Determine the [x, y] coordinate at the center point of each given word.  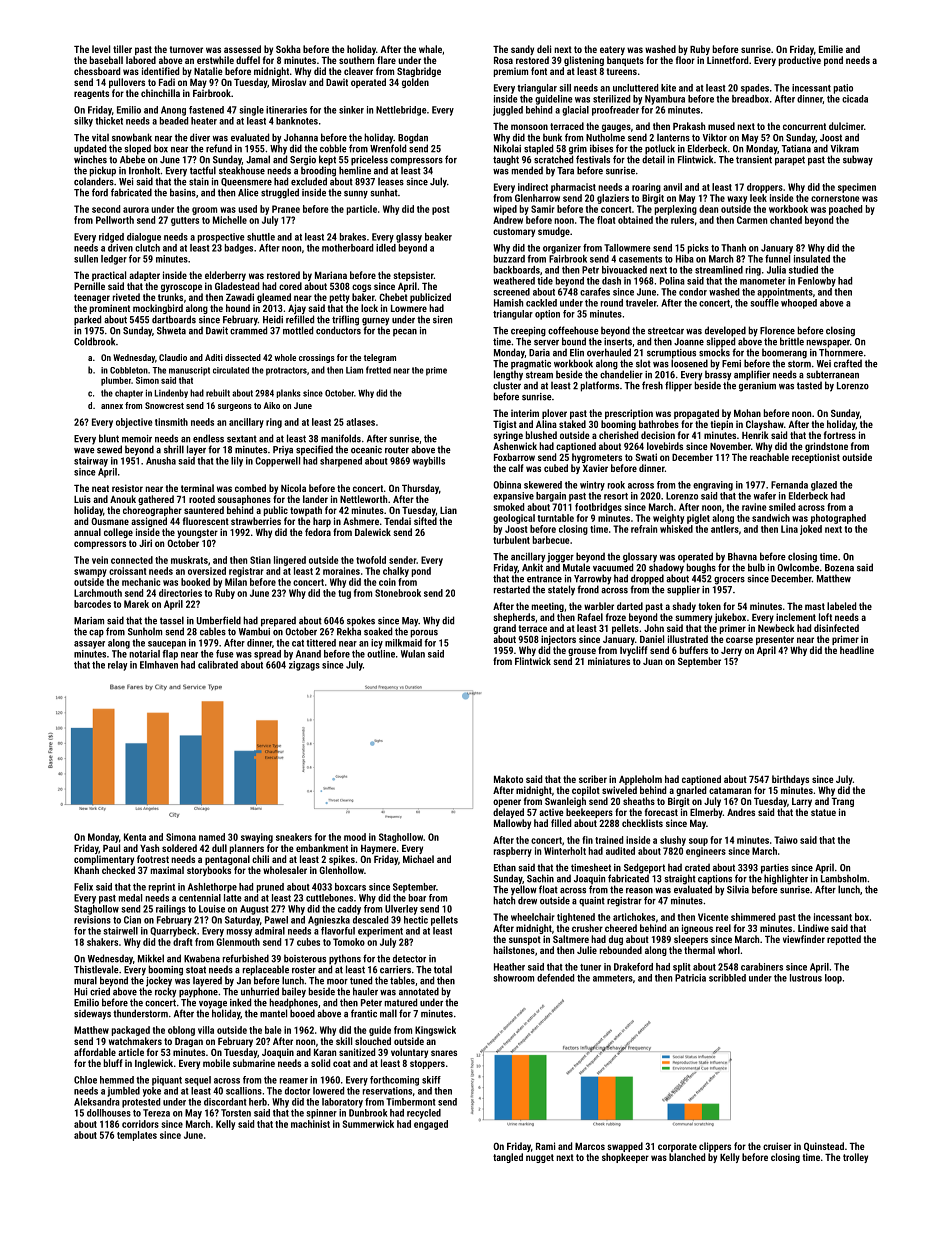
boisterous [305, 958]
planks [288, 393]
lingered [290, 561]
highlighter [786, 879]
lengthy [508, 375]
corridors [140, 1124]
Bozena [839, 568]
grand [504, 629]
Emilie [831, 49]
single [251, 111]
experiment [380, 932]
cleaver [358, 71]
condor [693, 292]
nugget [540, 1158]
